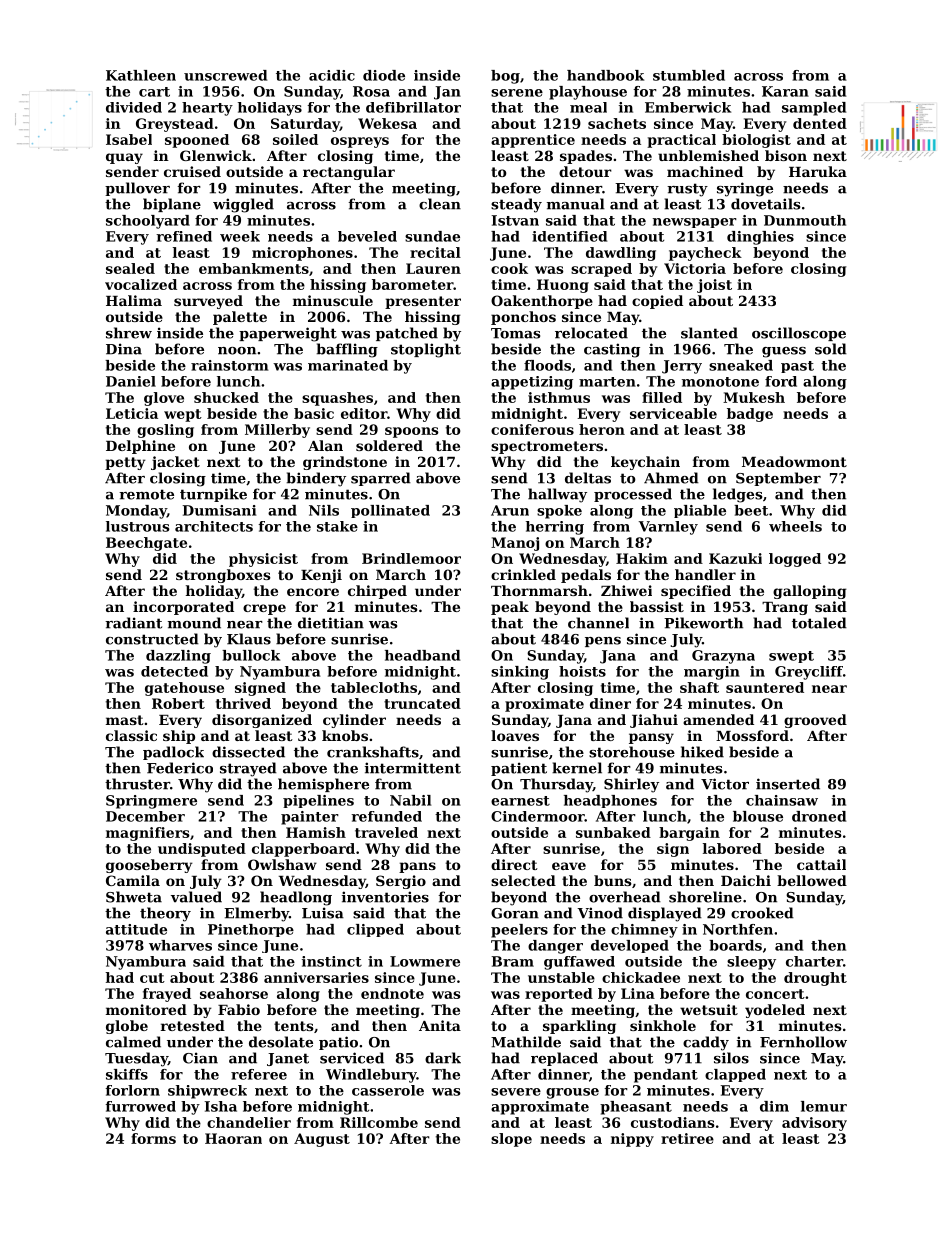  Describe the element at coordinates (511, 1140) in the document. I see `slope` at that location.
